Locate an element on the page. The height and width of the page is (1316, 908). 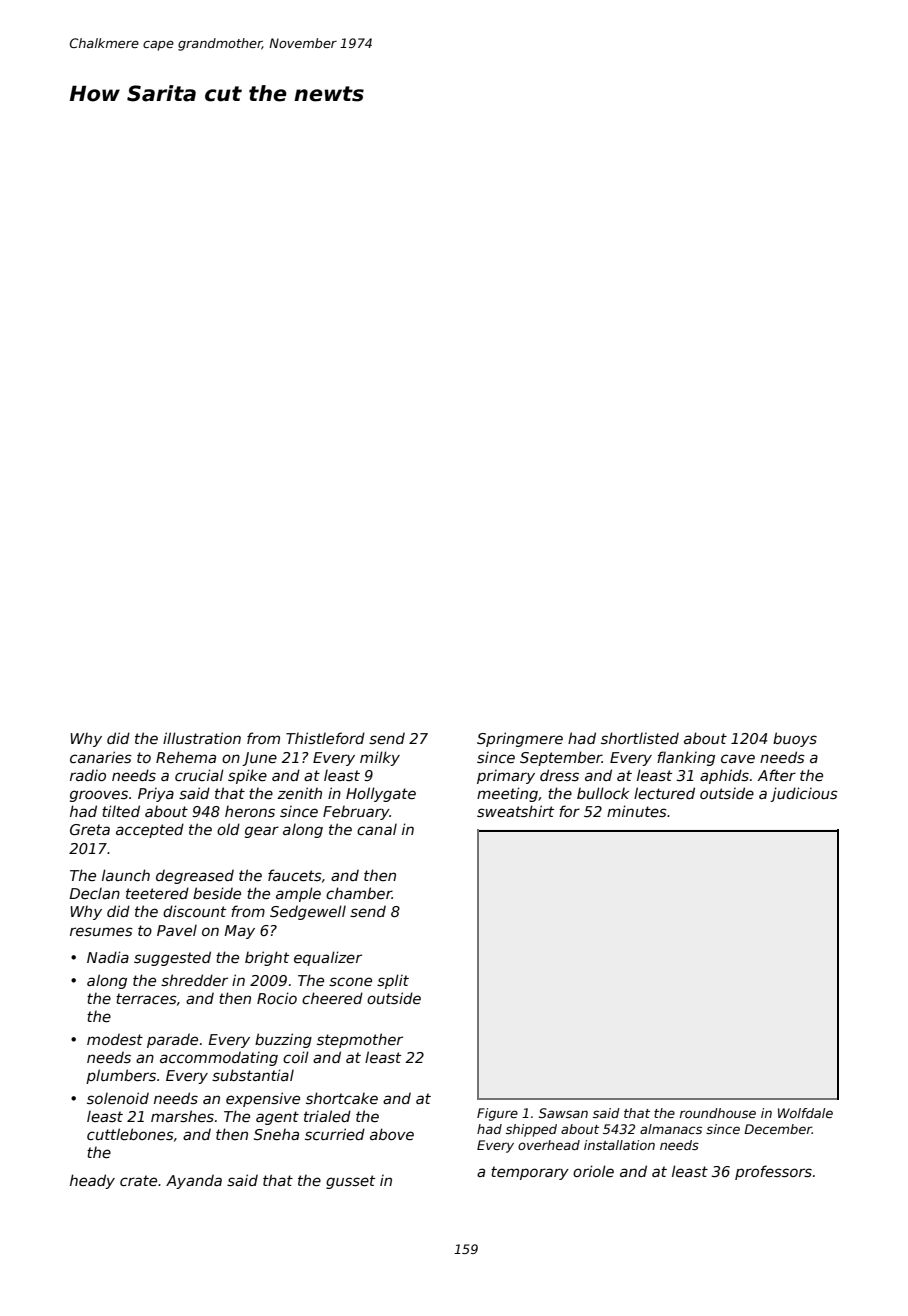
shortlisted is located at coordinates (640, 738).
